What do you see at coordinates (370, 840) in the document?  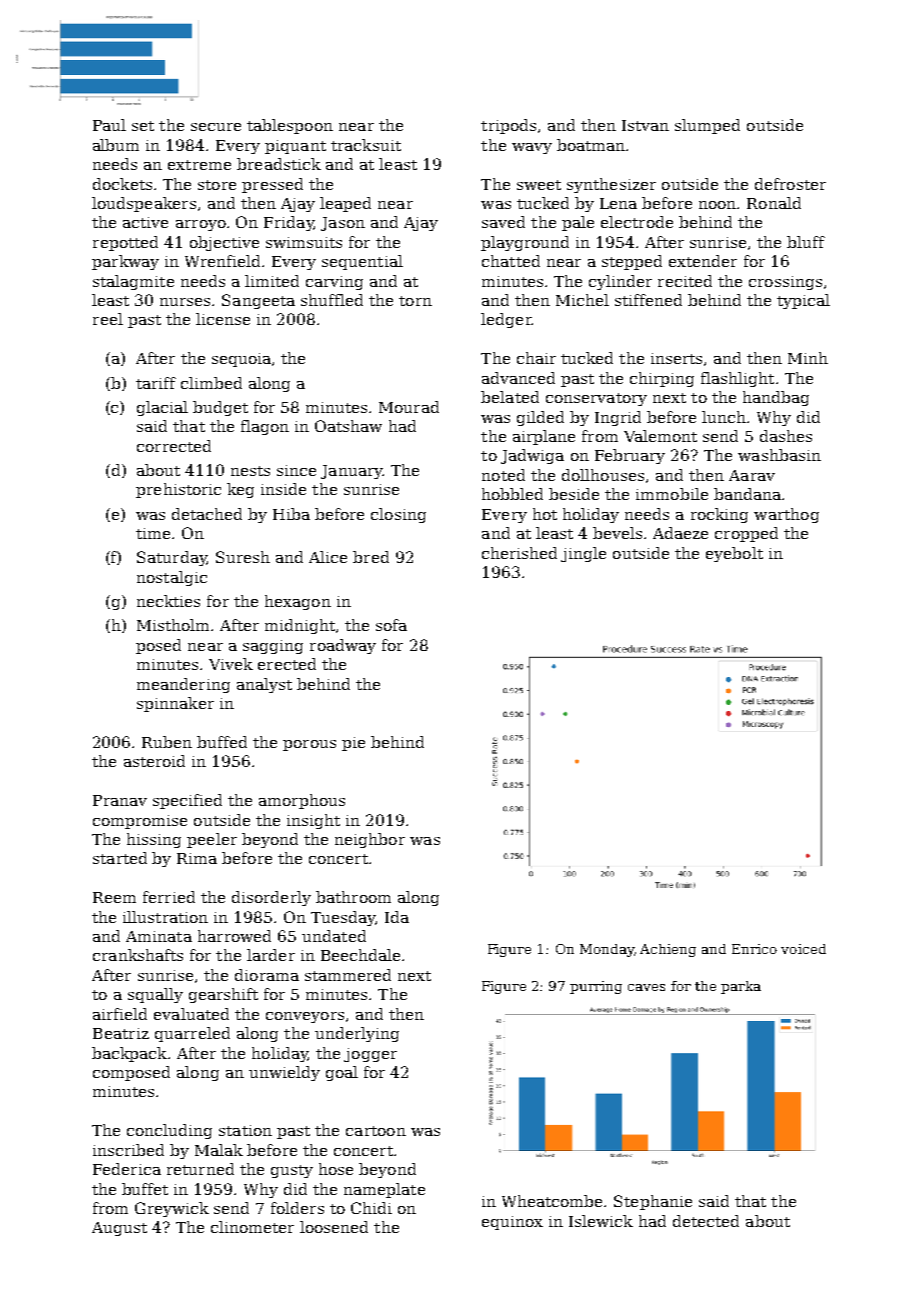 I see `neighbor` at bounding box center [370, 840].
